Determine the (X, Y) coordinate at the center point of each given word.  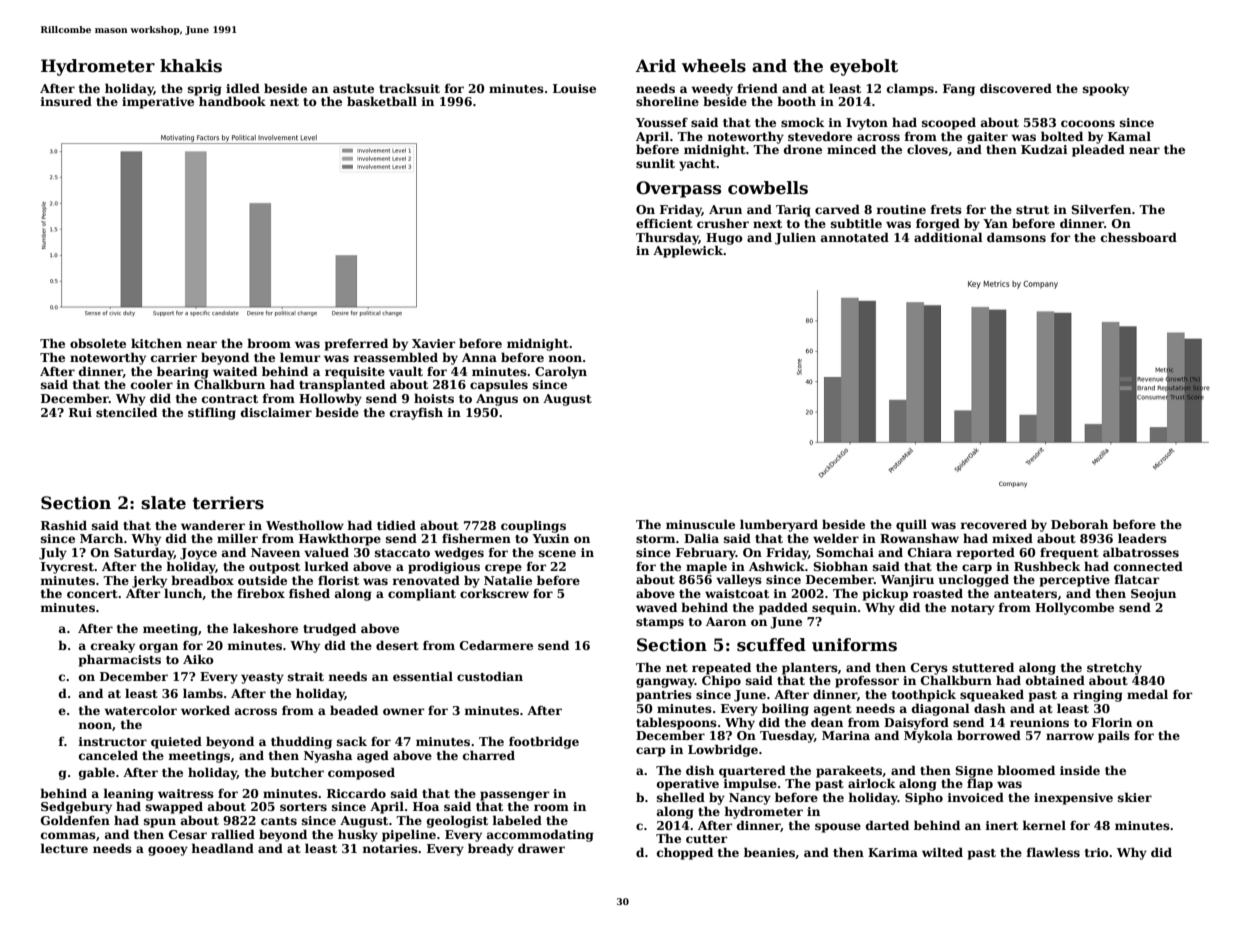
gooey (168, 851)
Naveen (275, 552)
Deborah (1079, 524)
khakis (191, 66)
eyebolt (864, 67)
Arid (656, 65)
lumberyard (779, 525)
